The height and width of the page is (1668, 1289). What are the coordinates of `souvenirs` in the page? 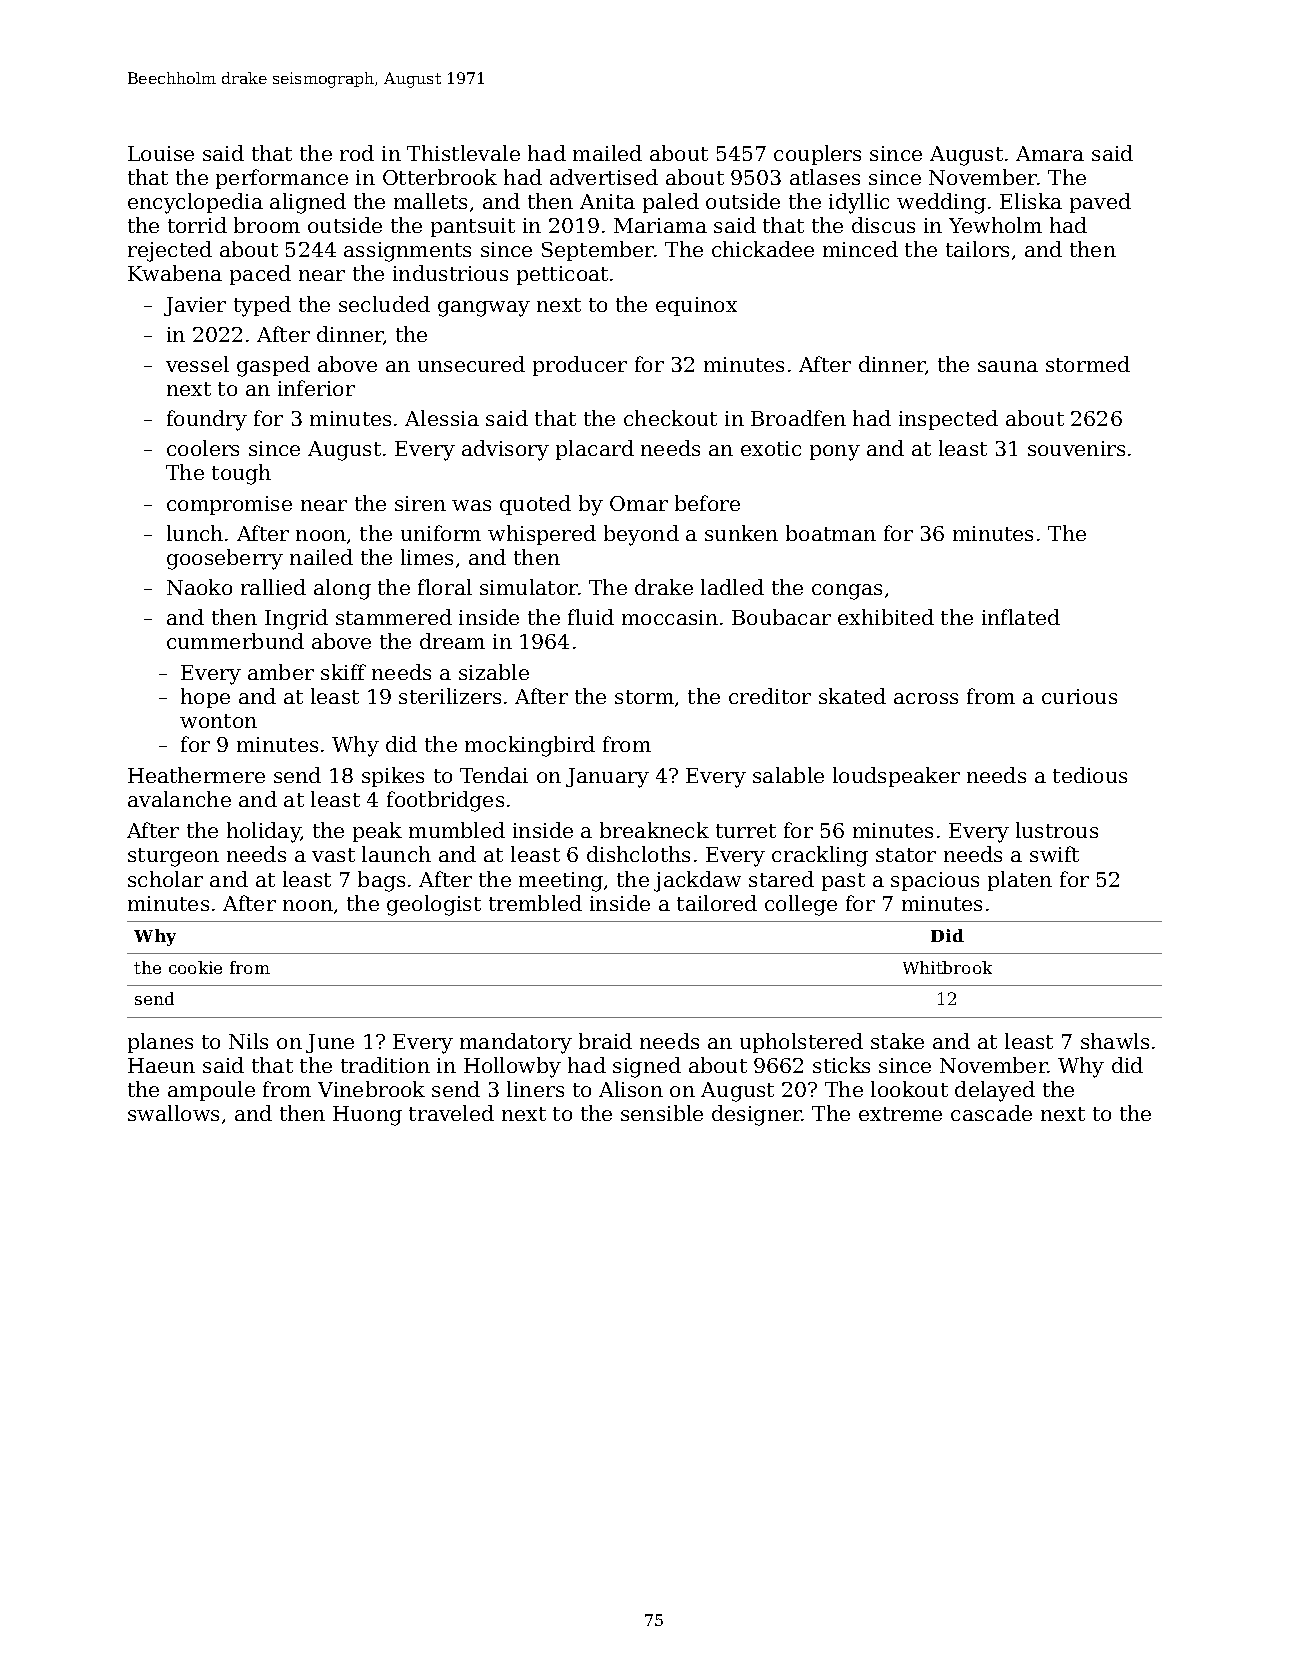 It's located at (1076, 448).
